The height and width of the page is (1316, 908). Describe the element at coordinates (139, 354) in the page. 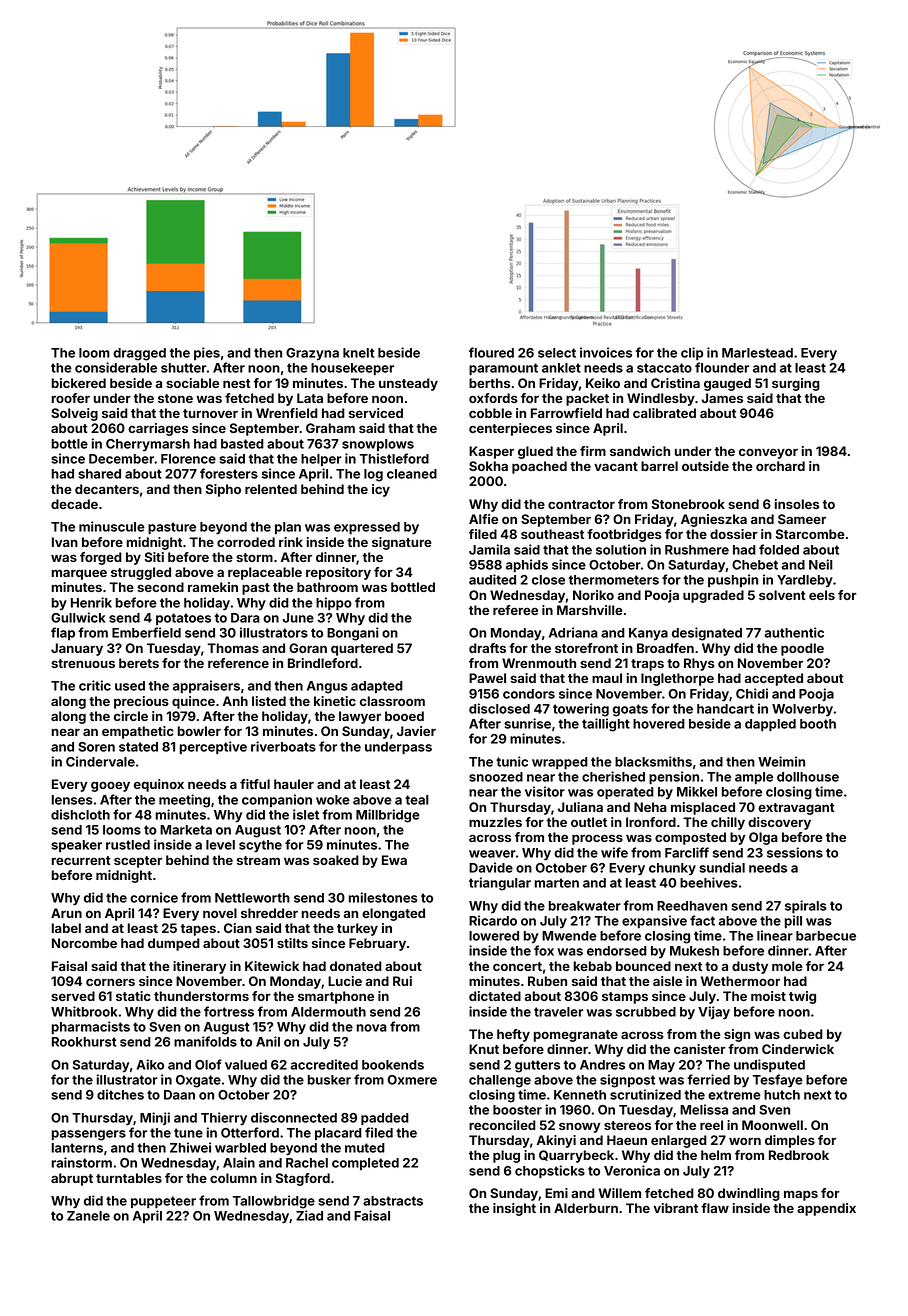

I see `dragged` at that location.
